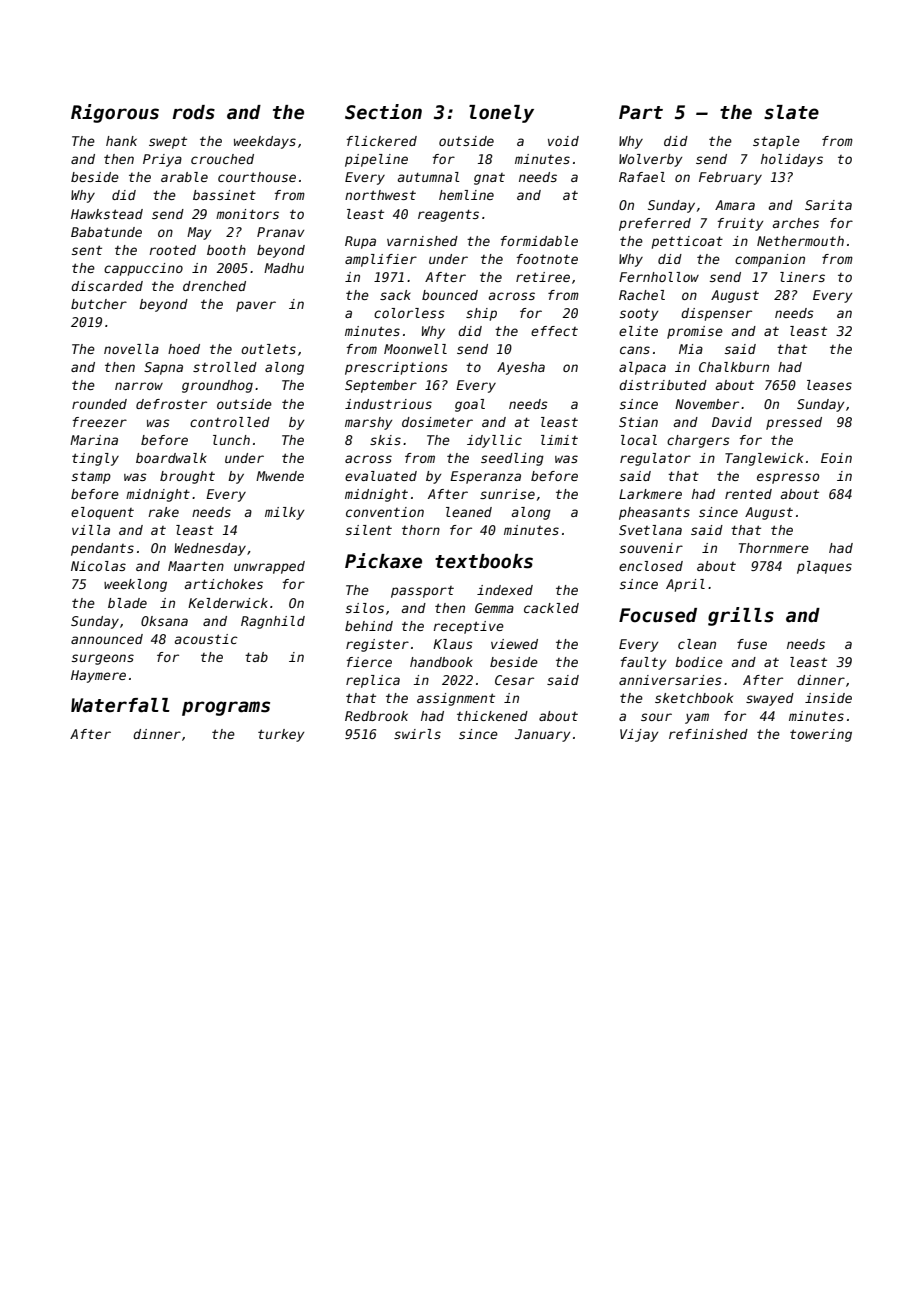  Describe the element at coordinates (417, 734) in the screenshot. I see `swirls` at that location.
